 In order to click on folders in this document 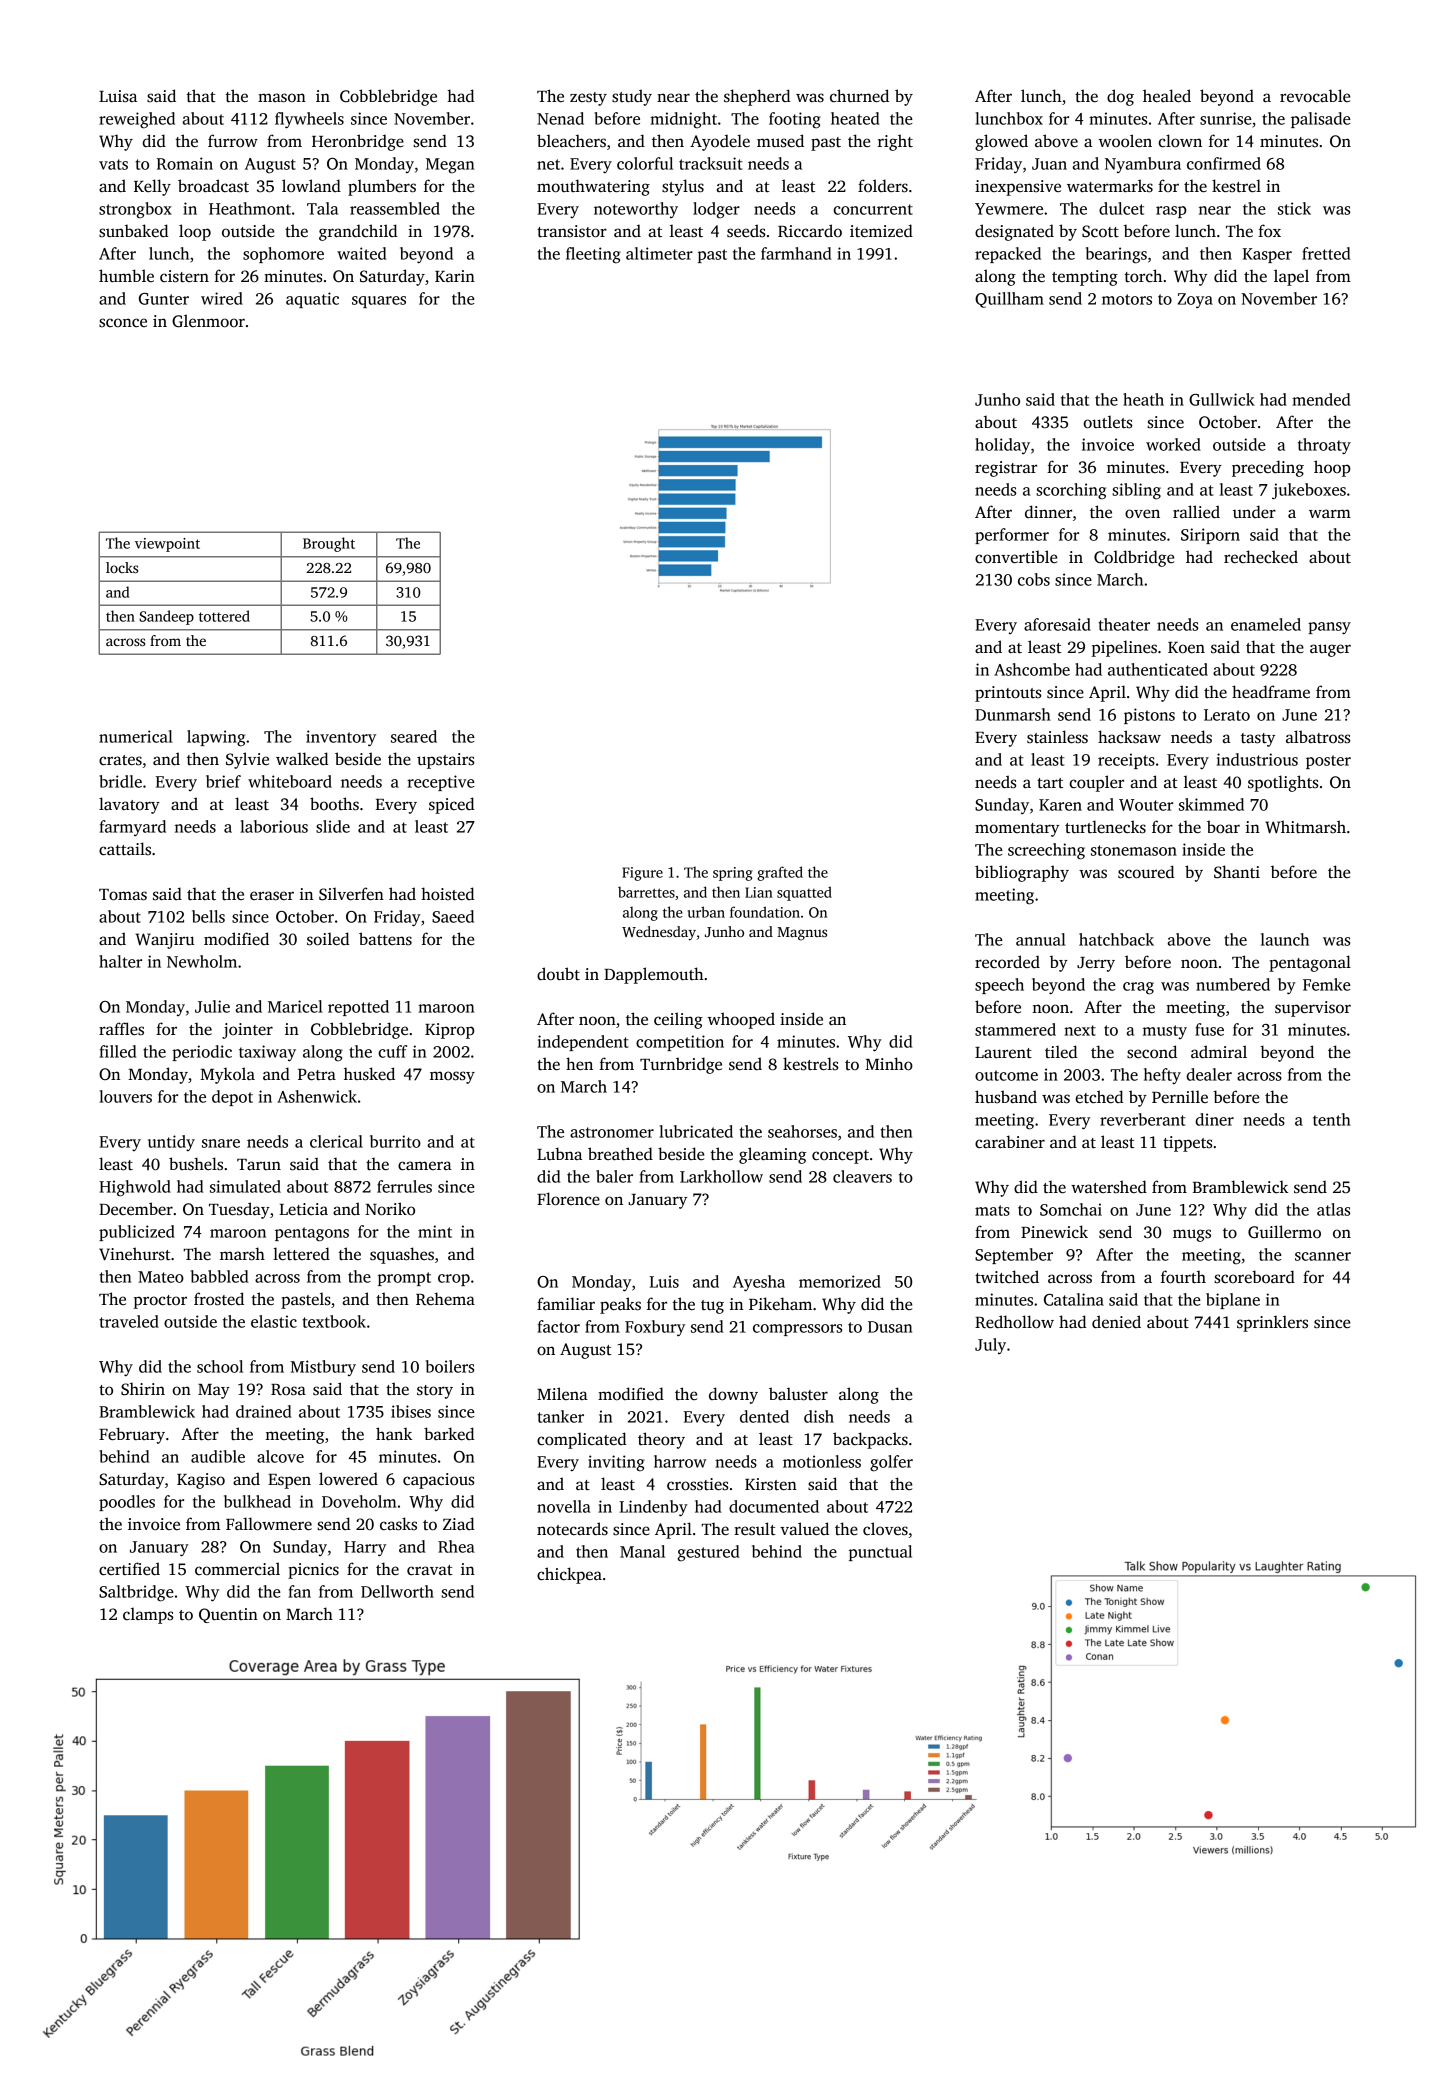, I will do `click(883, 186)`.
